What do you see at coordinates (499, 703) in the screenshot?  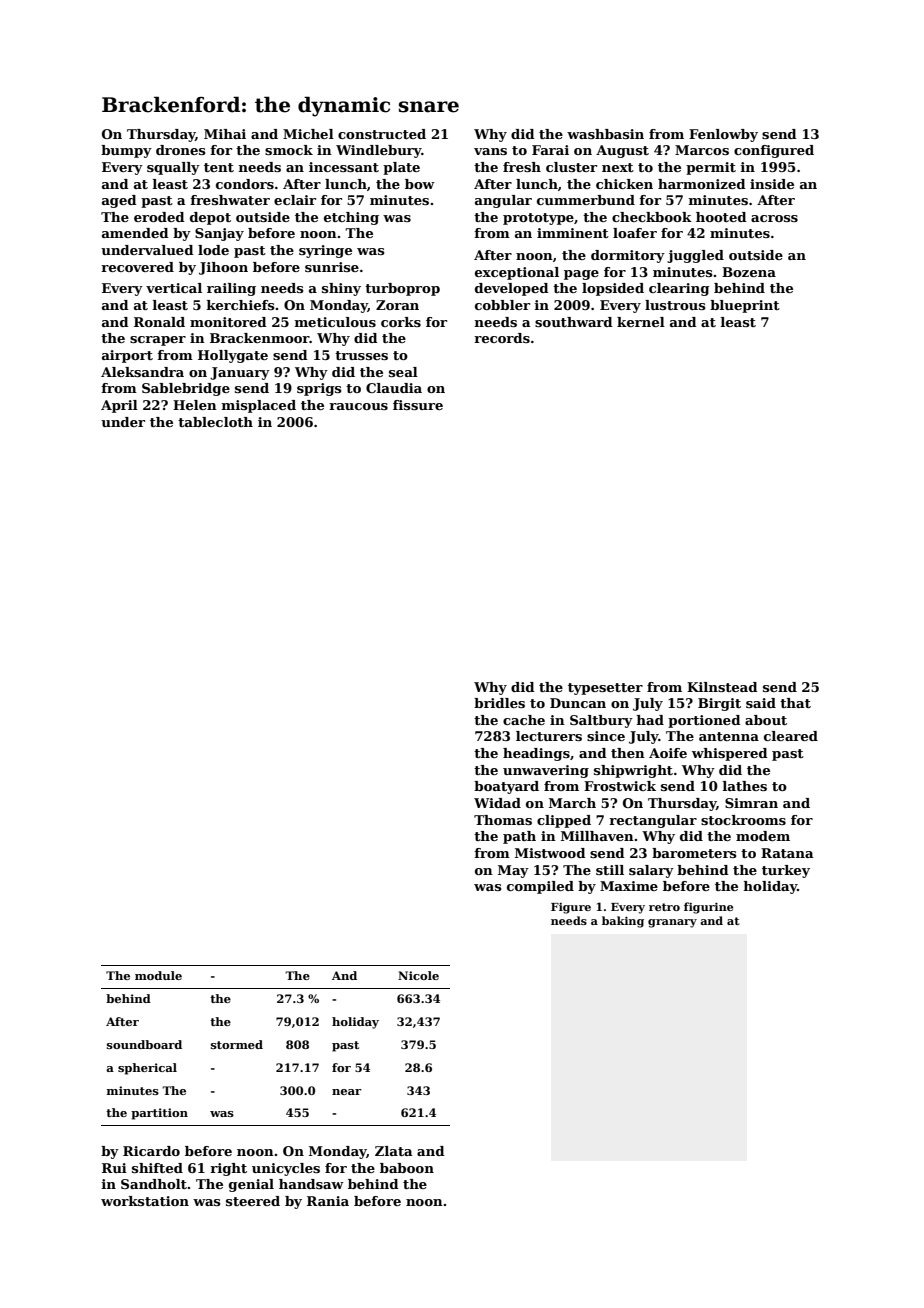 I see `bridles` at bounding box center [499, 703].
